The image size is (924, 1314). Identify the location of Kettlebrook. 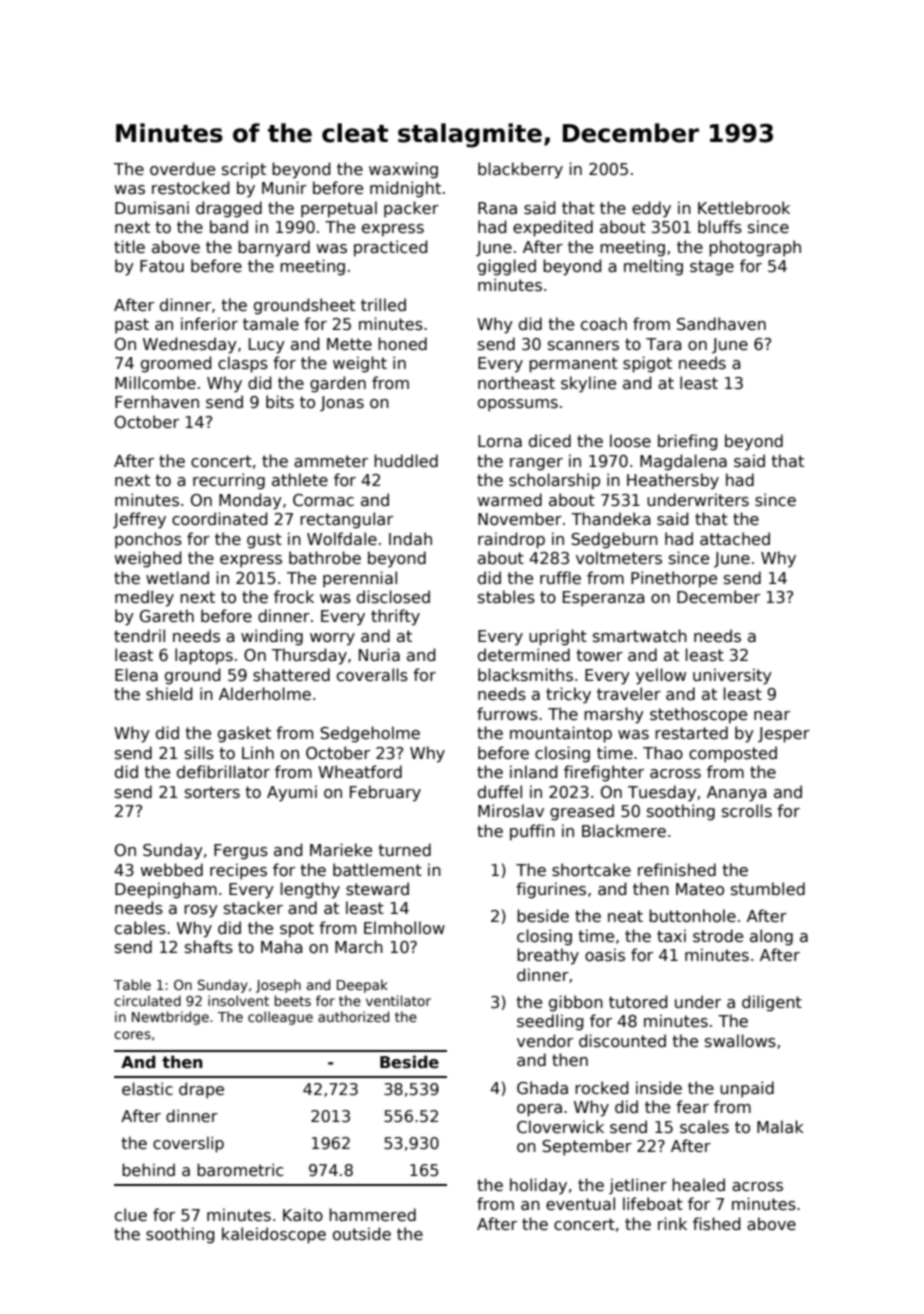
(744, 207).
